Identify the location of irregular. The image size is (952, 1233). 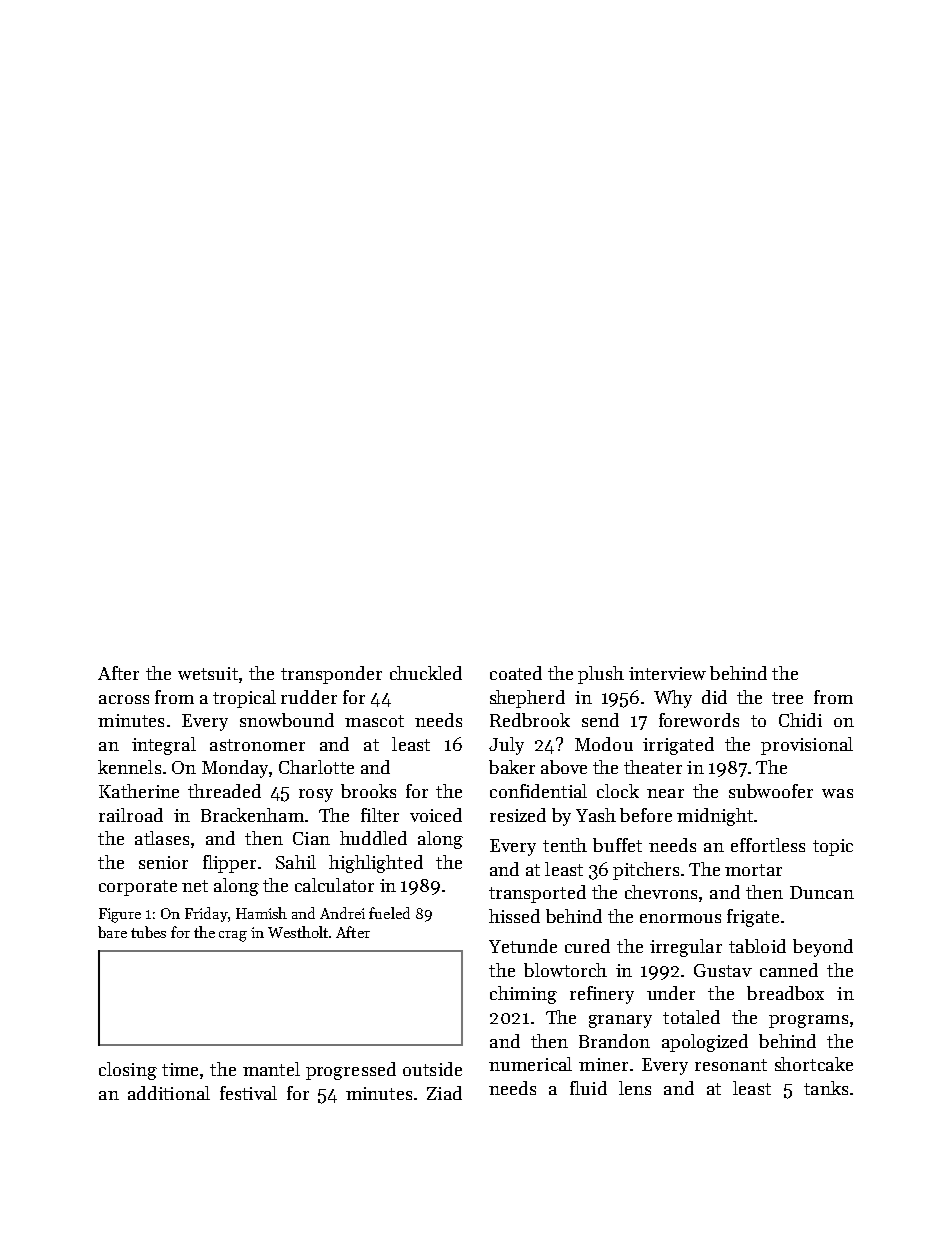
(686, 948).
